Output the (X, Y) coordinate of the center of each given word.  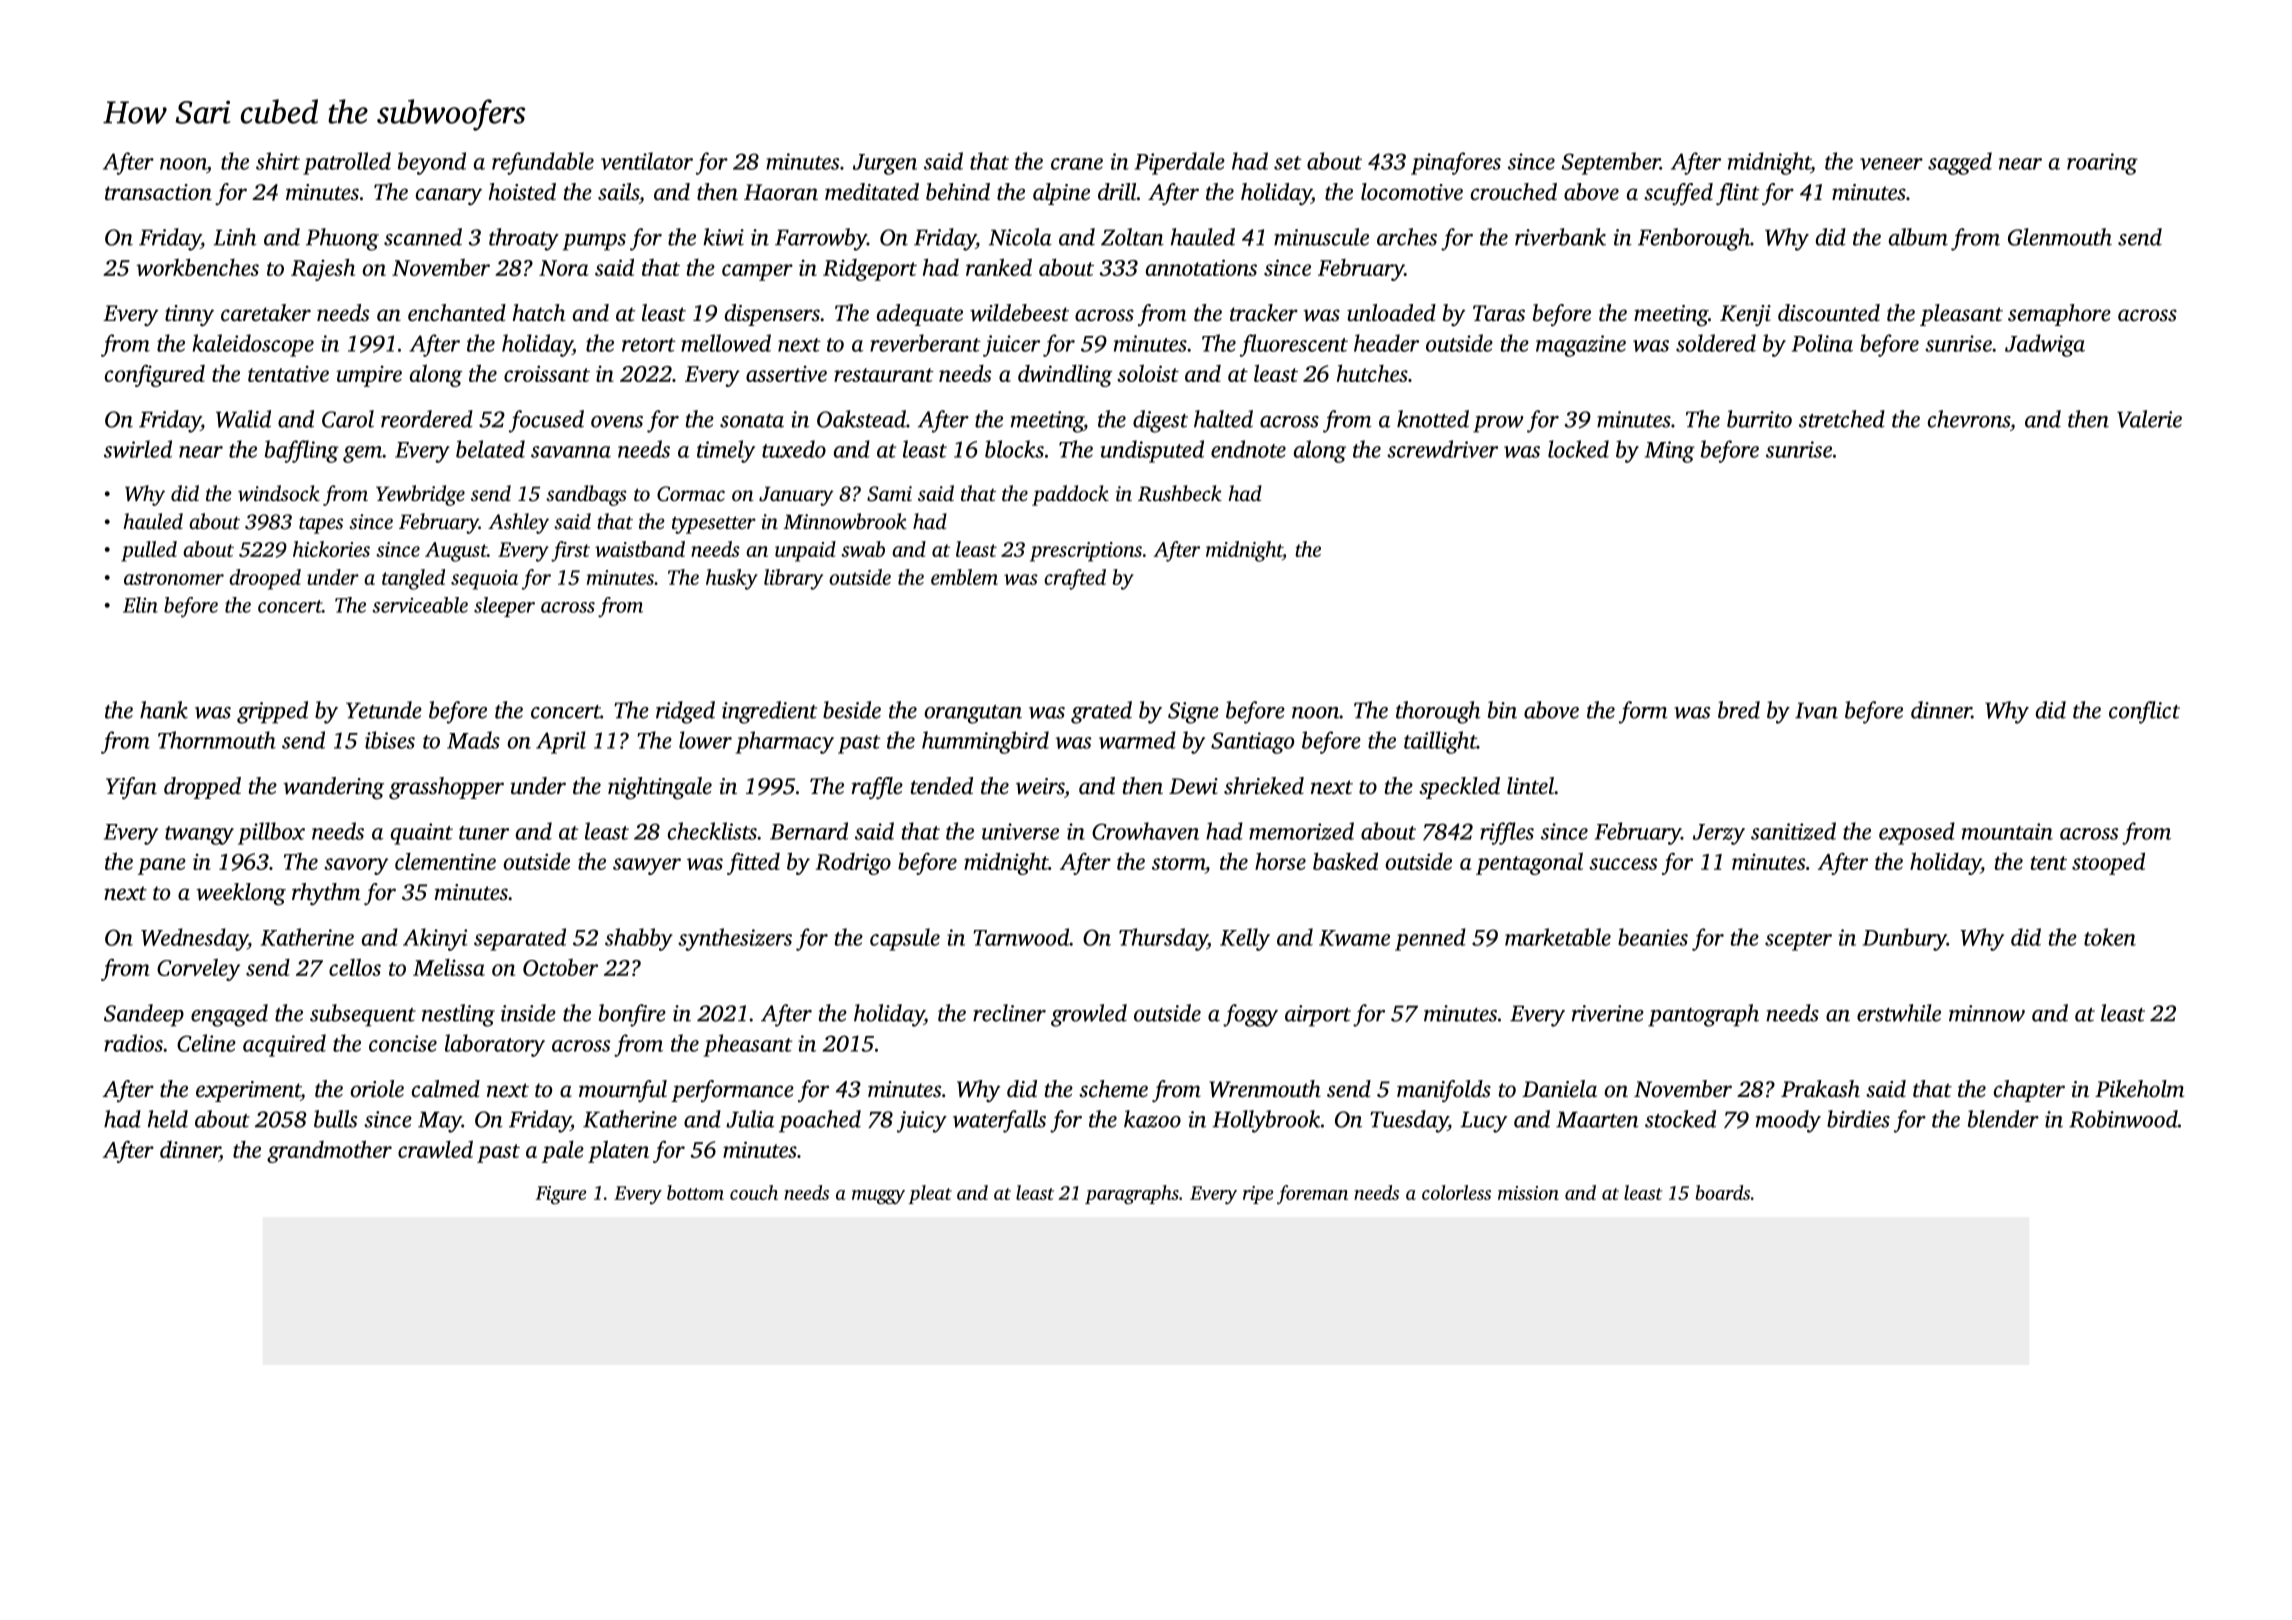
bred (1739, 710)
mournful (623, 1091)
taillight (1440, 742)
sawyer (647, 866)
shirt (278, 161)
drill (1117, 191)
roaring (2102, 164)
